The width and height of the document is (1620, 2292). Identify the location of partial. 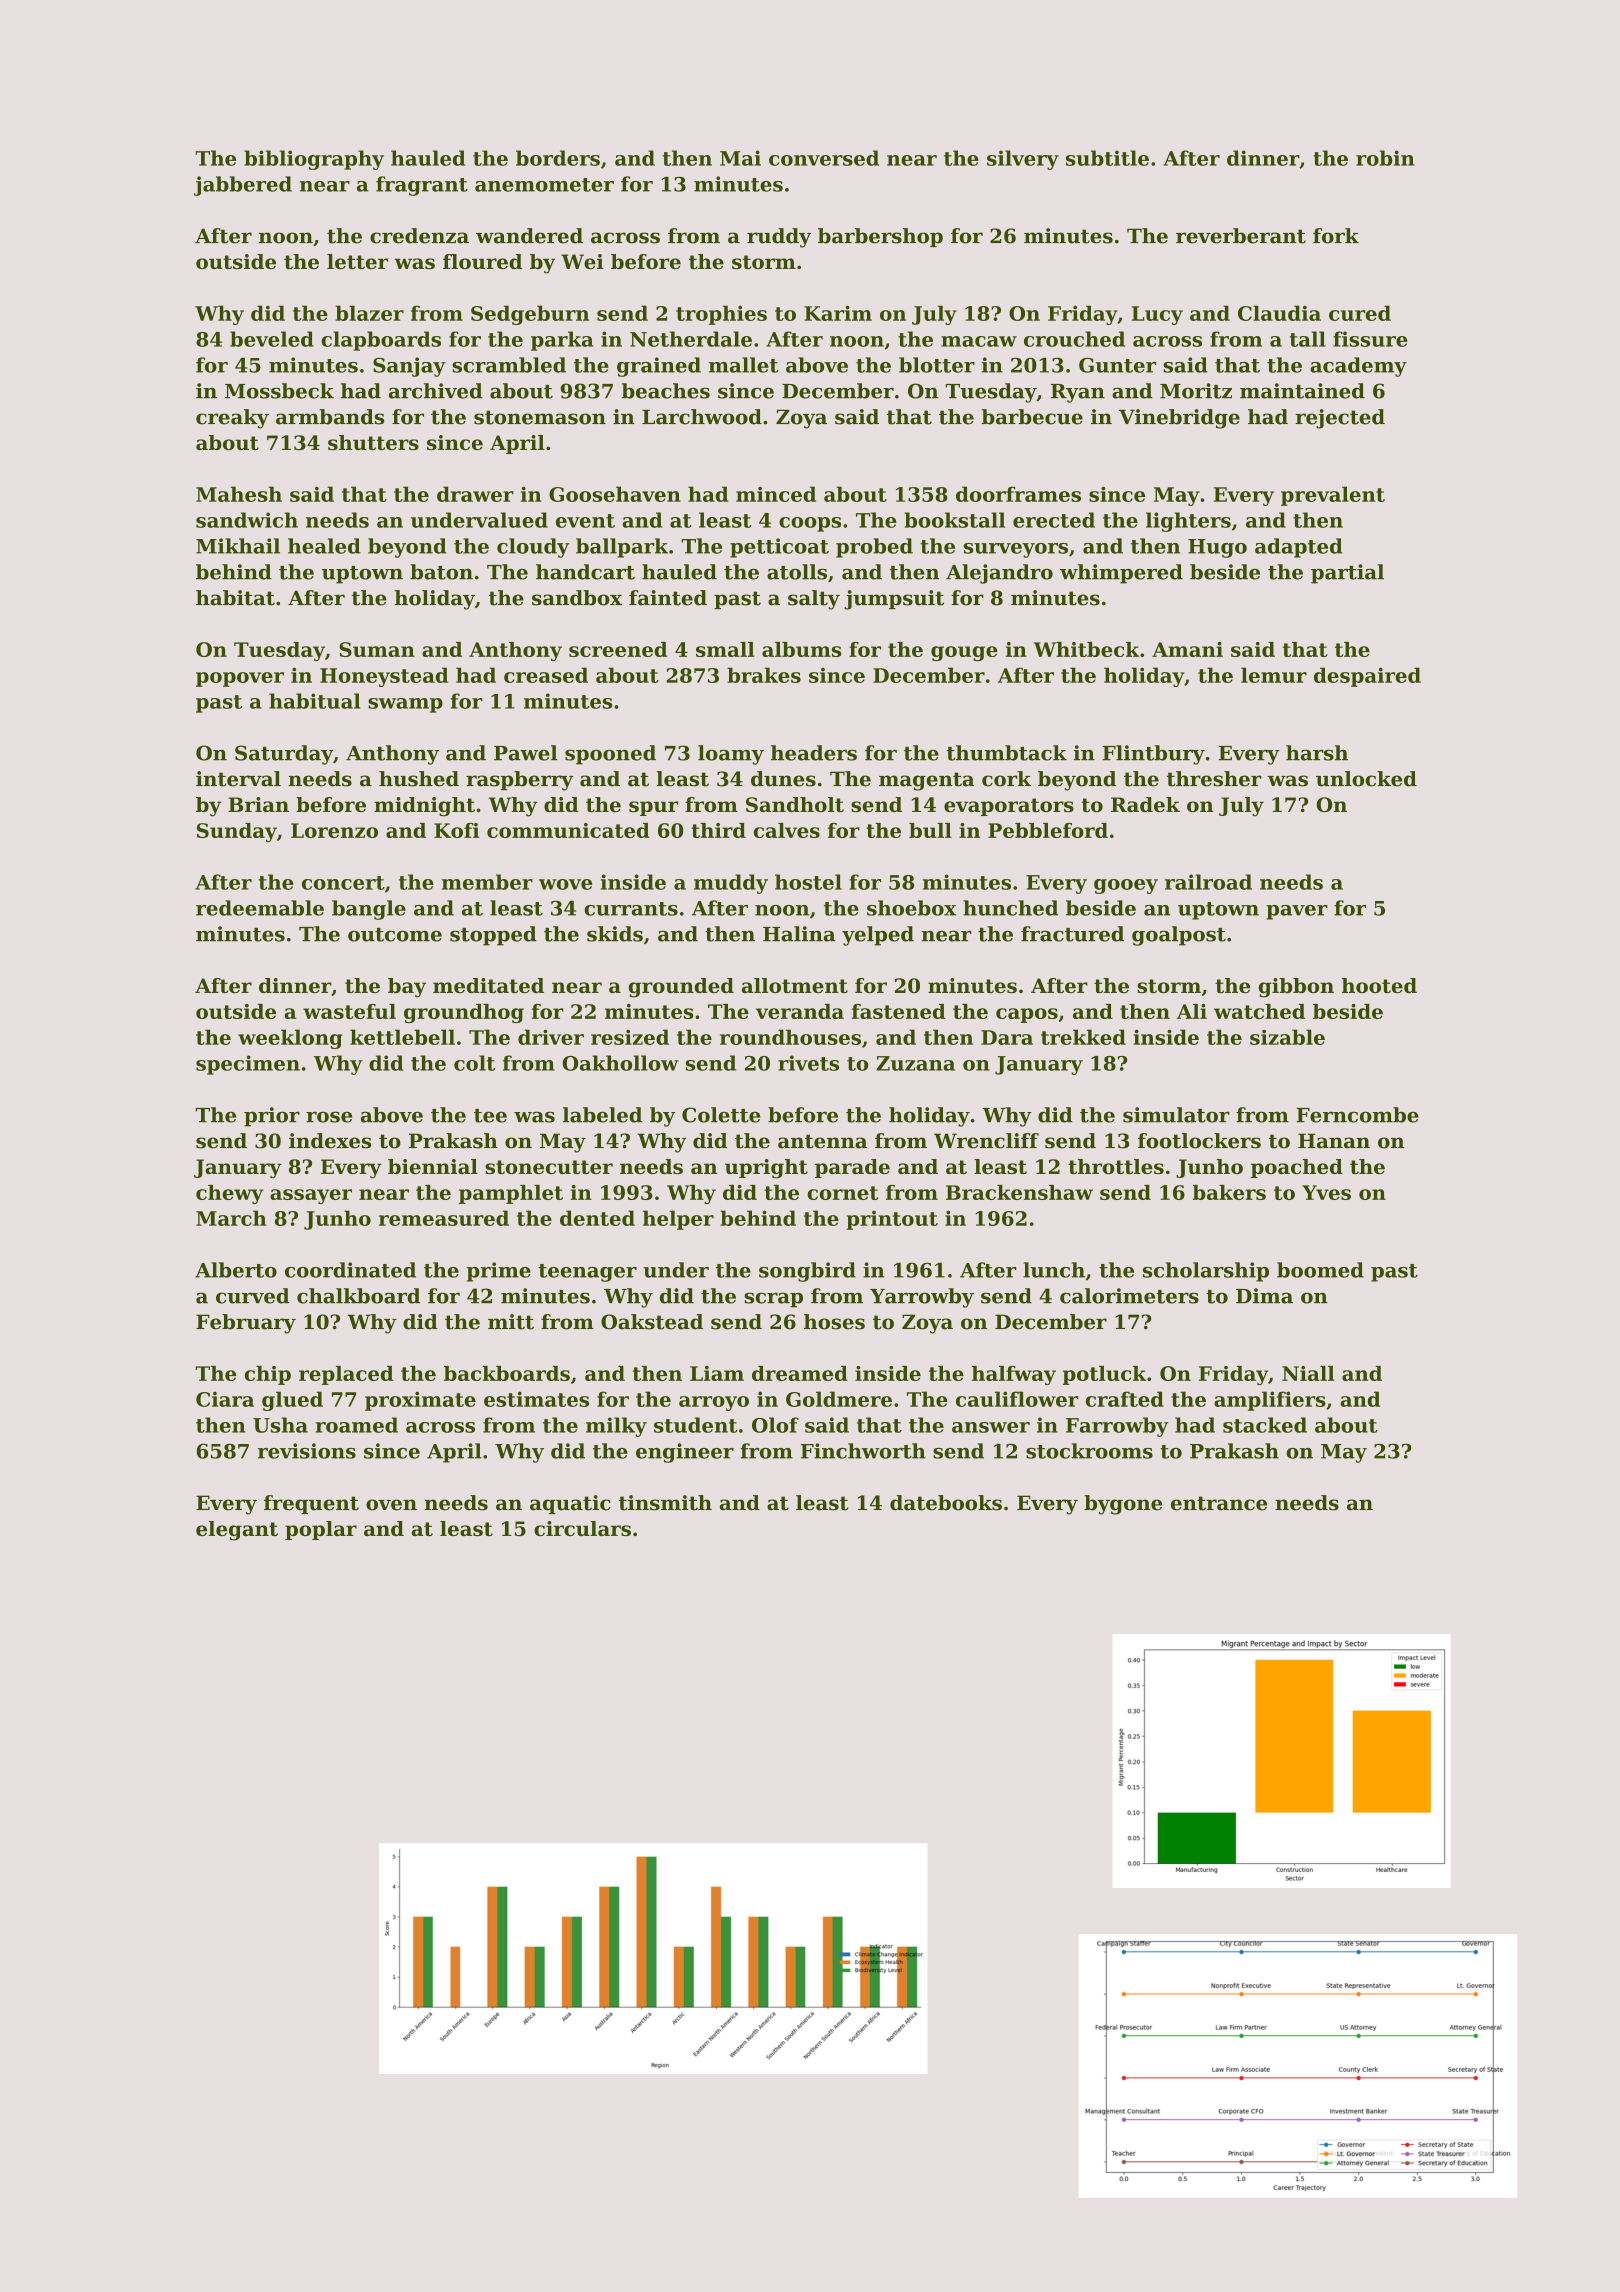
(1347, 574).
